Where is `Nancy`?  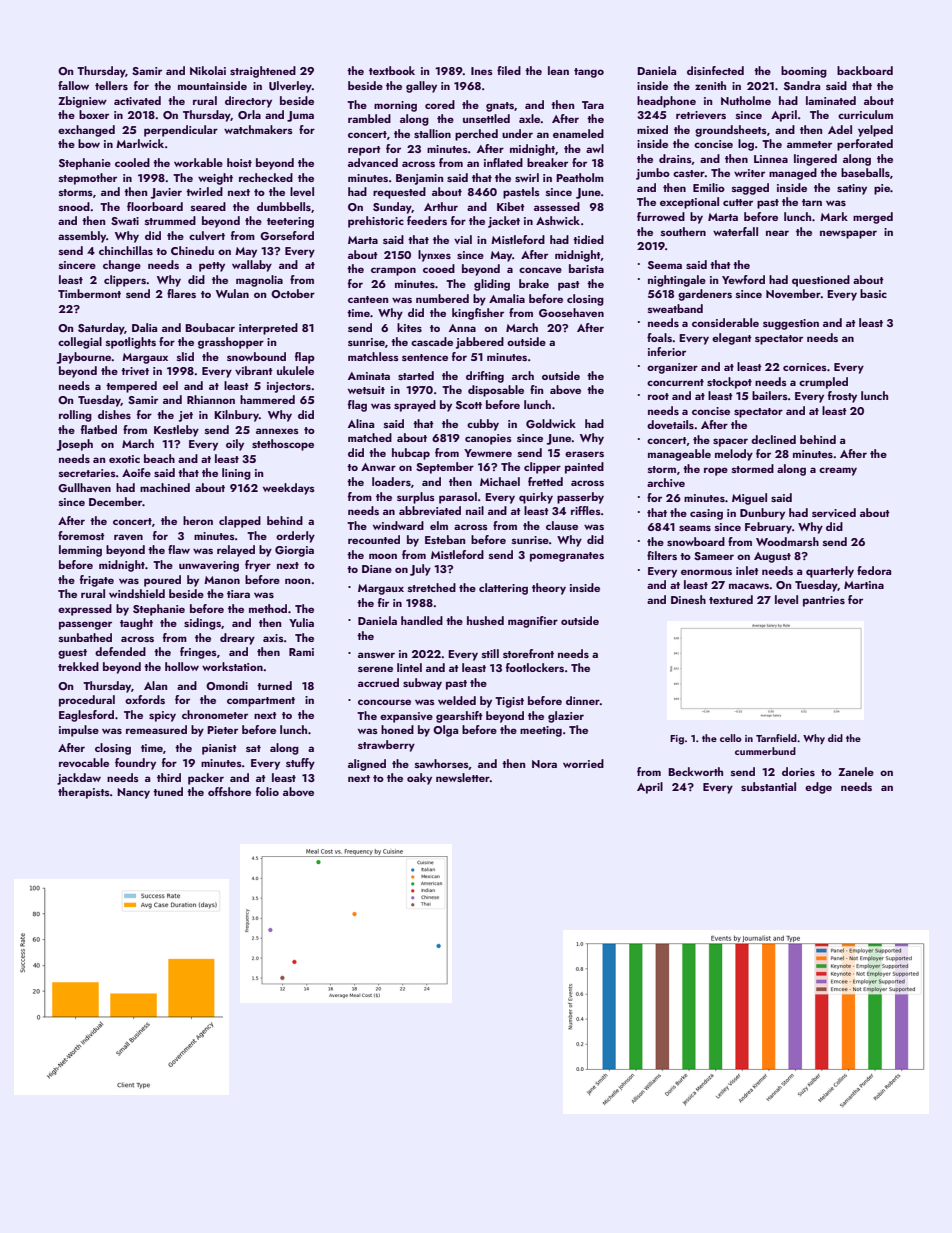 Nancy is located at coordinates (133, 793).
